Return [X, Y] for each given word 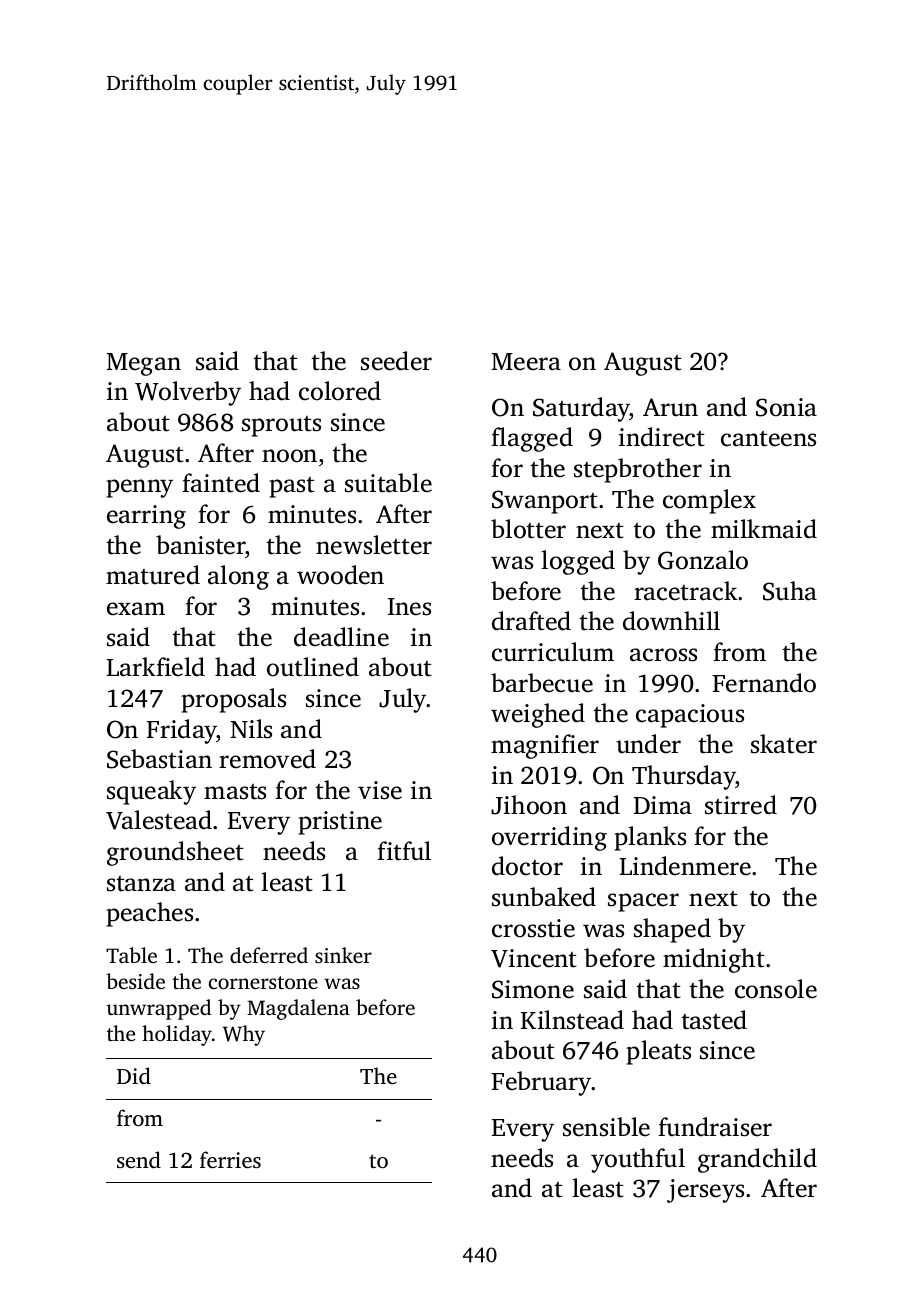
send [139, 1159]
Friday [181, 731]
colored [340, 391]
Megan [143, 364]
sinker [343, 955]
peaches [149, 914]
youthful [638, 1160]
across [663, 655]
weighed [538, 715]
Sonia [786, 407]
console [776, 989]
